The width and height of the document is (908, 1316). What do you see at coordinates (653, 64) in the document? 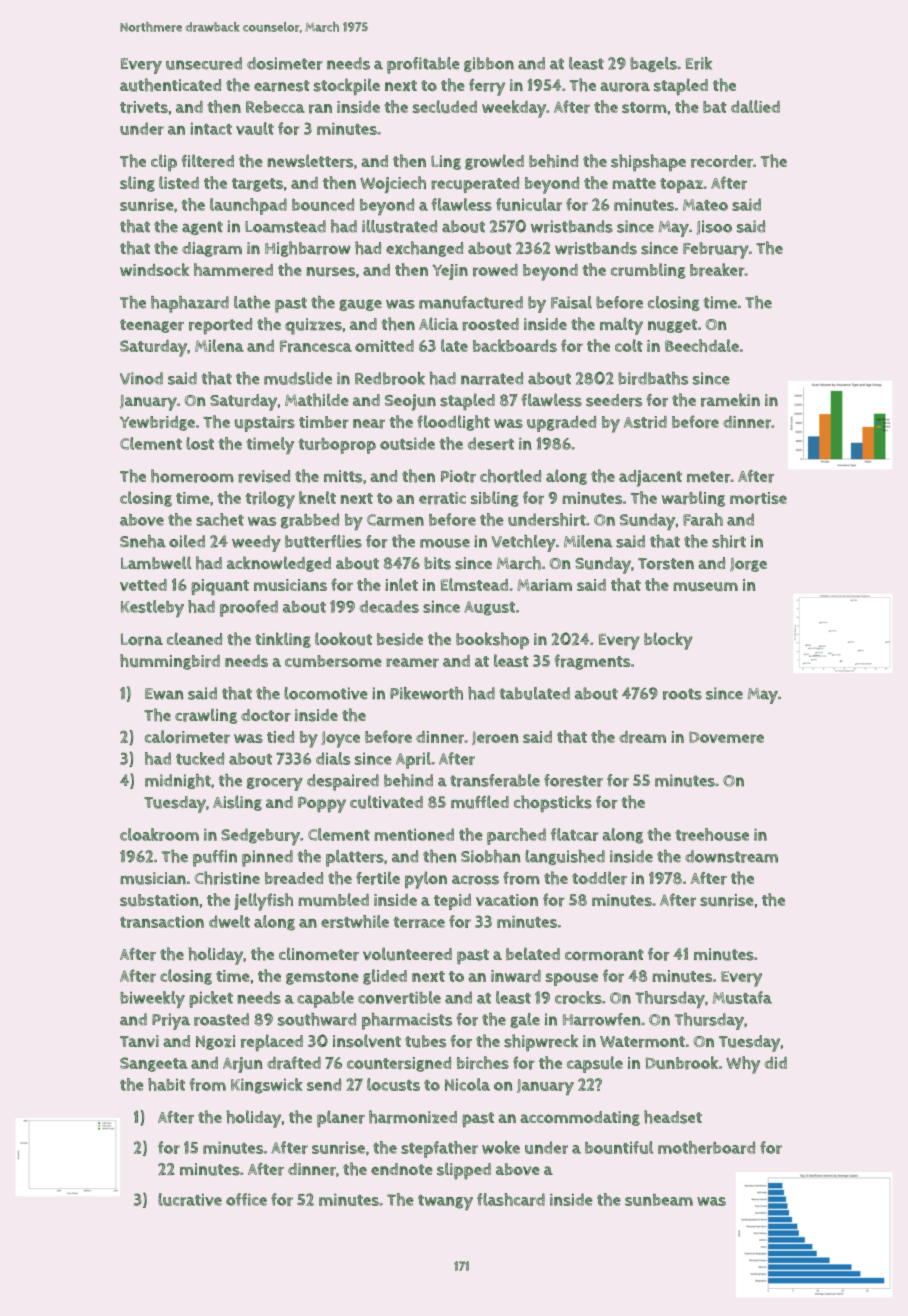
I see `bagels` at bounding box center [653, 64].
